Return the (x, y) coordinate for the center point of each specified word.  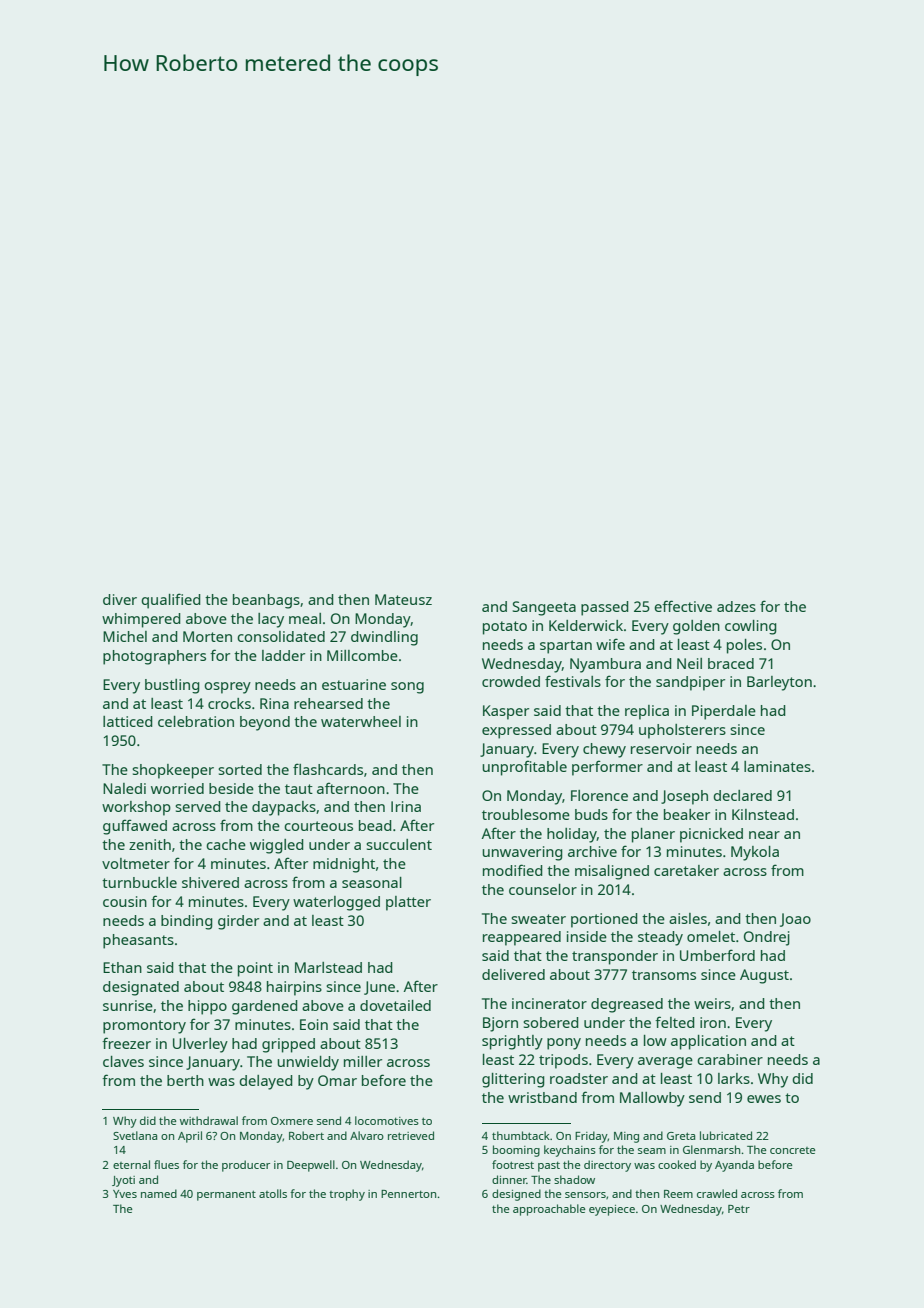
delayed (266, 1082)
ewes (764, 1099)
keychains (570, 1151)
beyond (265, 723)
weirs (712, 1003)
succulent (399, 844)
